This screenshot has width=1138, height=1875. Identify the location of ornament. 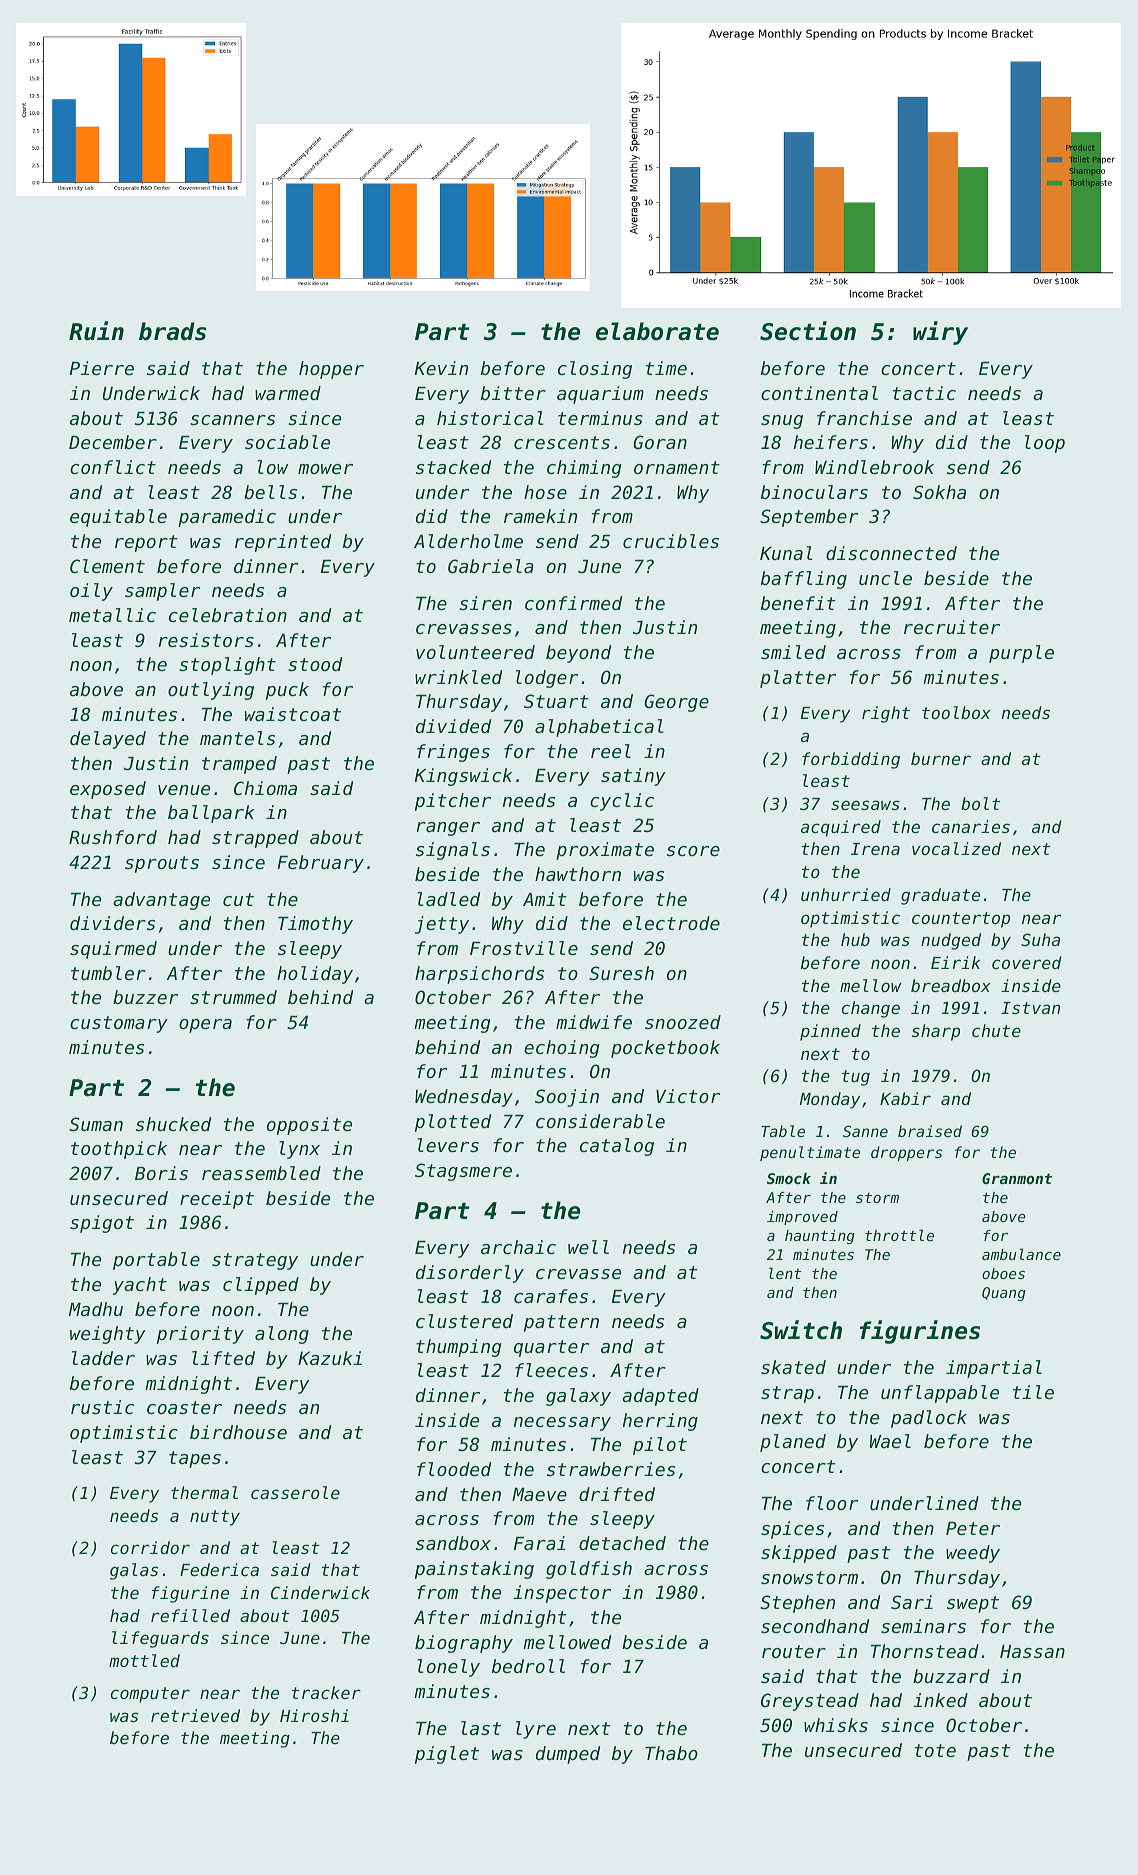
(677, 467).
